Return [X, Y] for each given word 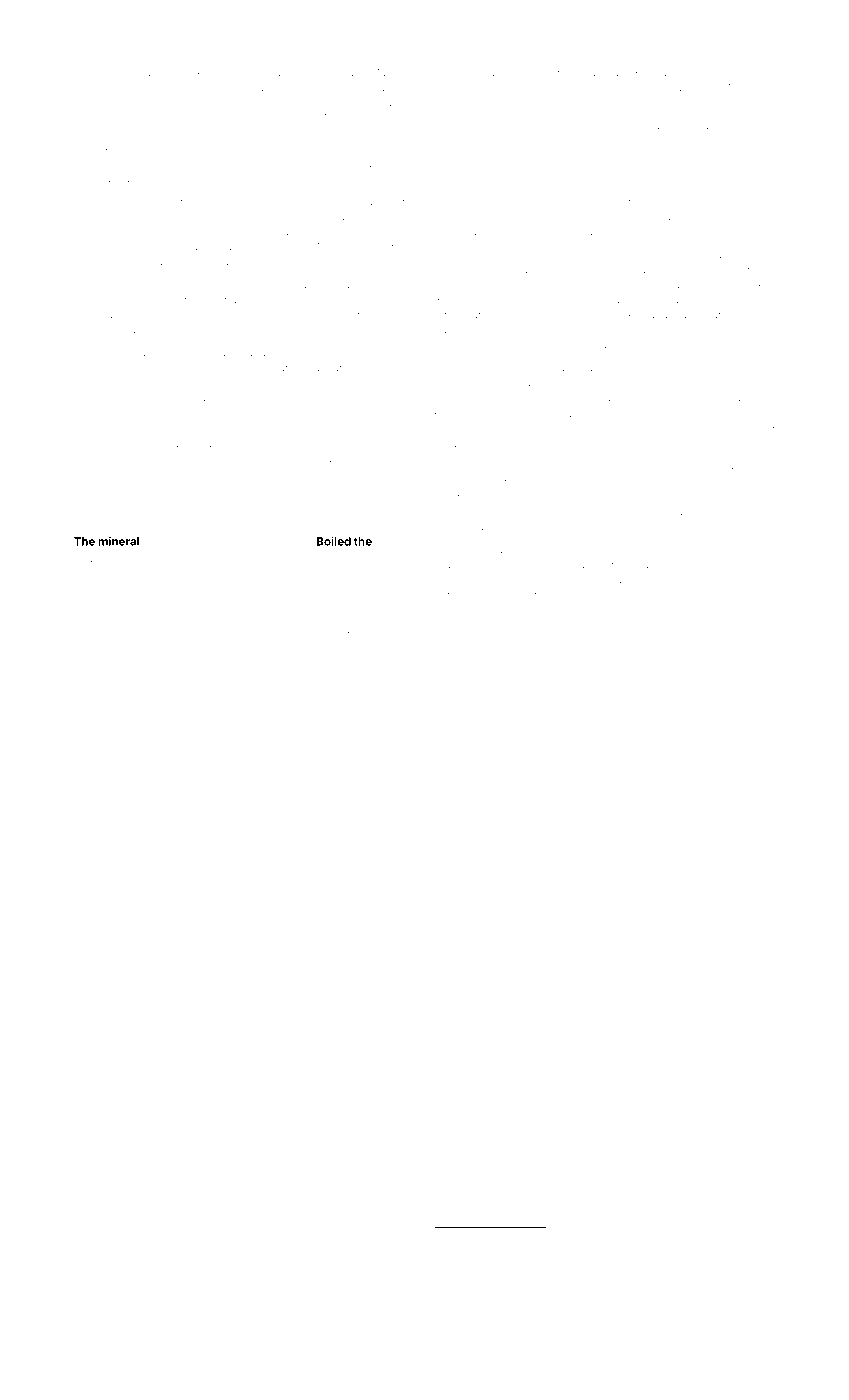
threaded [716, 1286]
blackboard [700, 315]
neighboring [99, 134]
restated [329, 630]
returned [375, 202]
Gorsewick [629, 594]
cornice [482, 330]
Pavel [88, 582]
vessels [87, 413]
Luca [216, 630]
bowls [762, 270]
